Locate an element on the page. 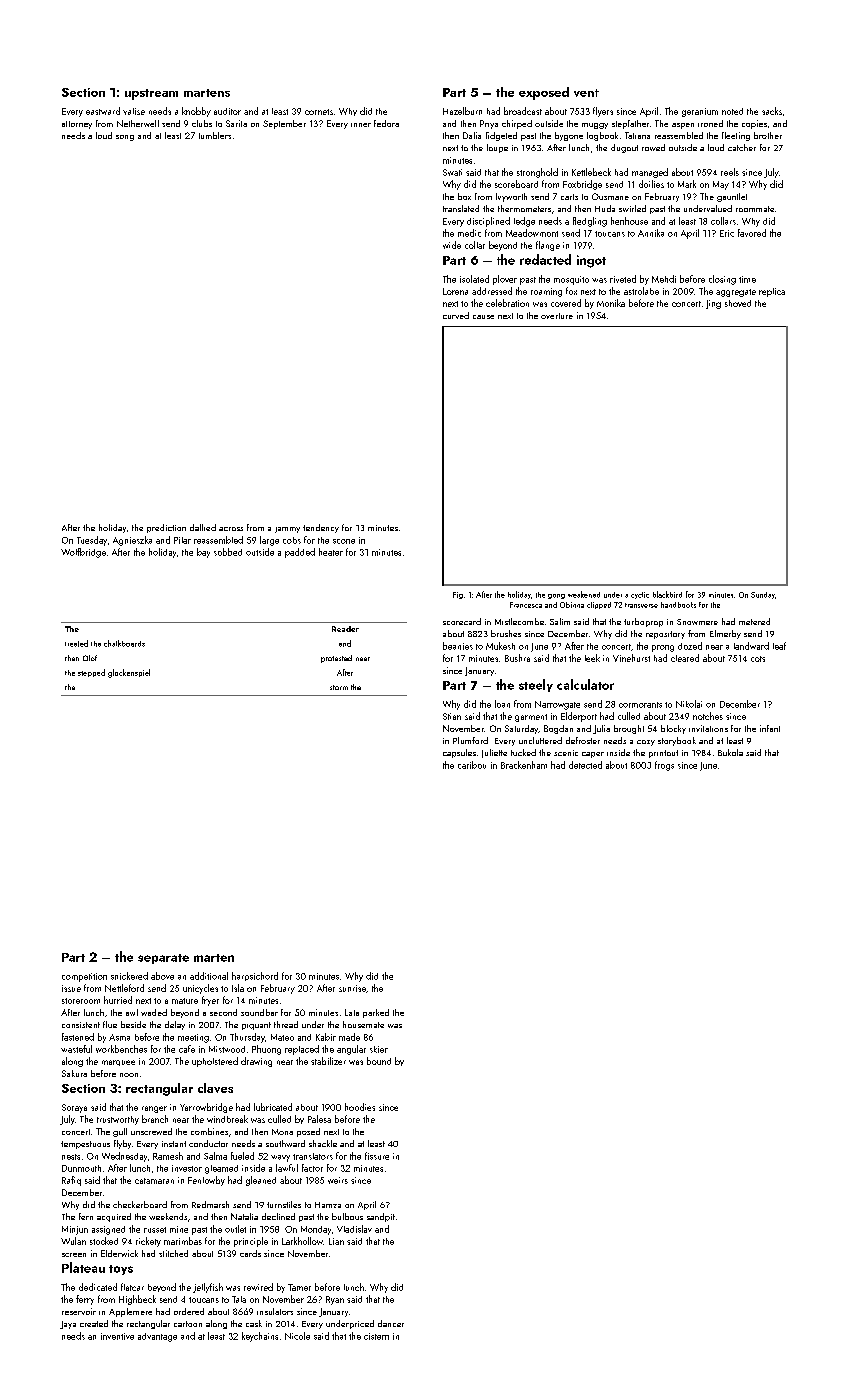  dancer is located at coordinates (391, 1323).
